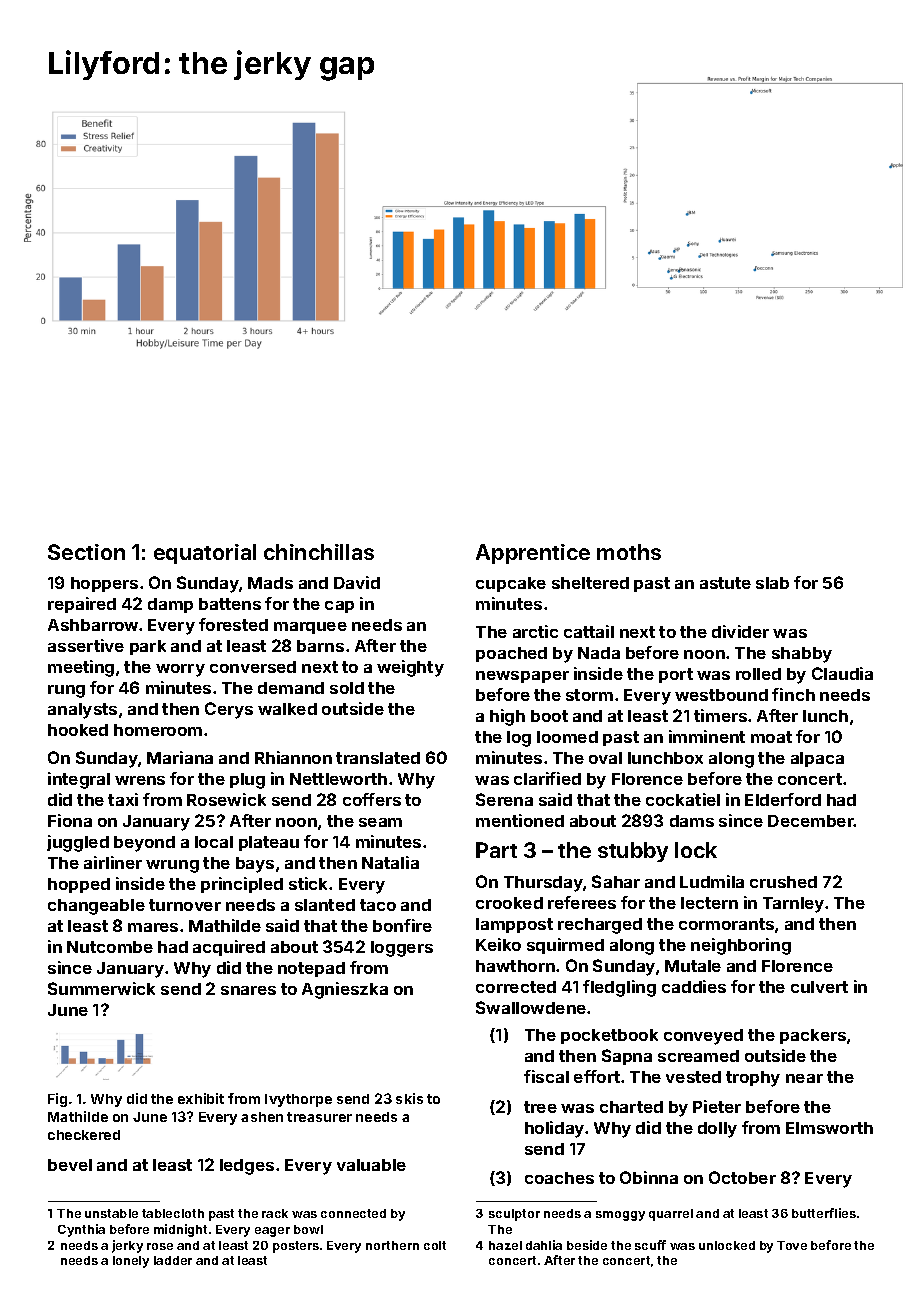 The height and width of the document is (1308, 924). What do you see at coordinates (131, 1262) in the document?
I see `lonely` at bounding box center [131, 1262].
